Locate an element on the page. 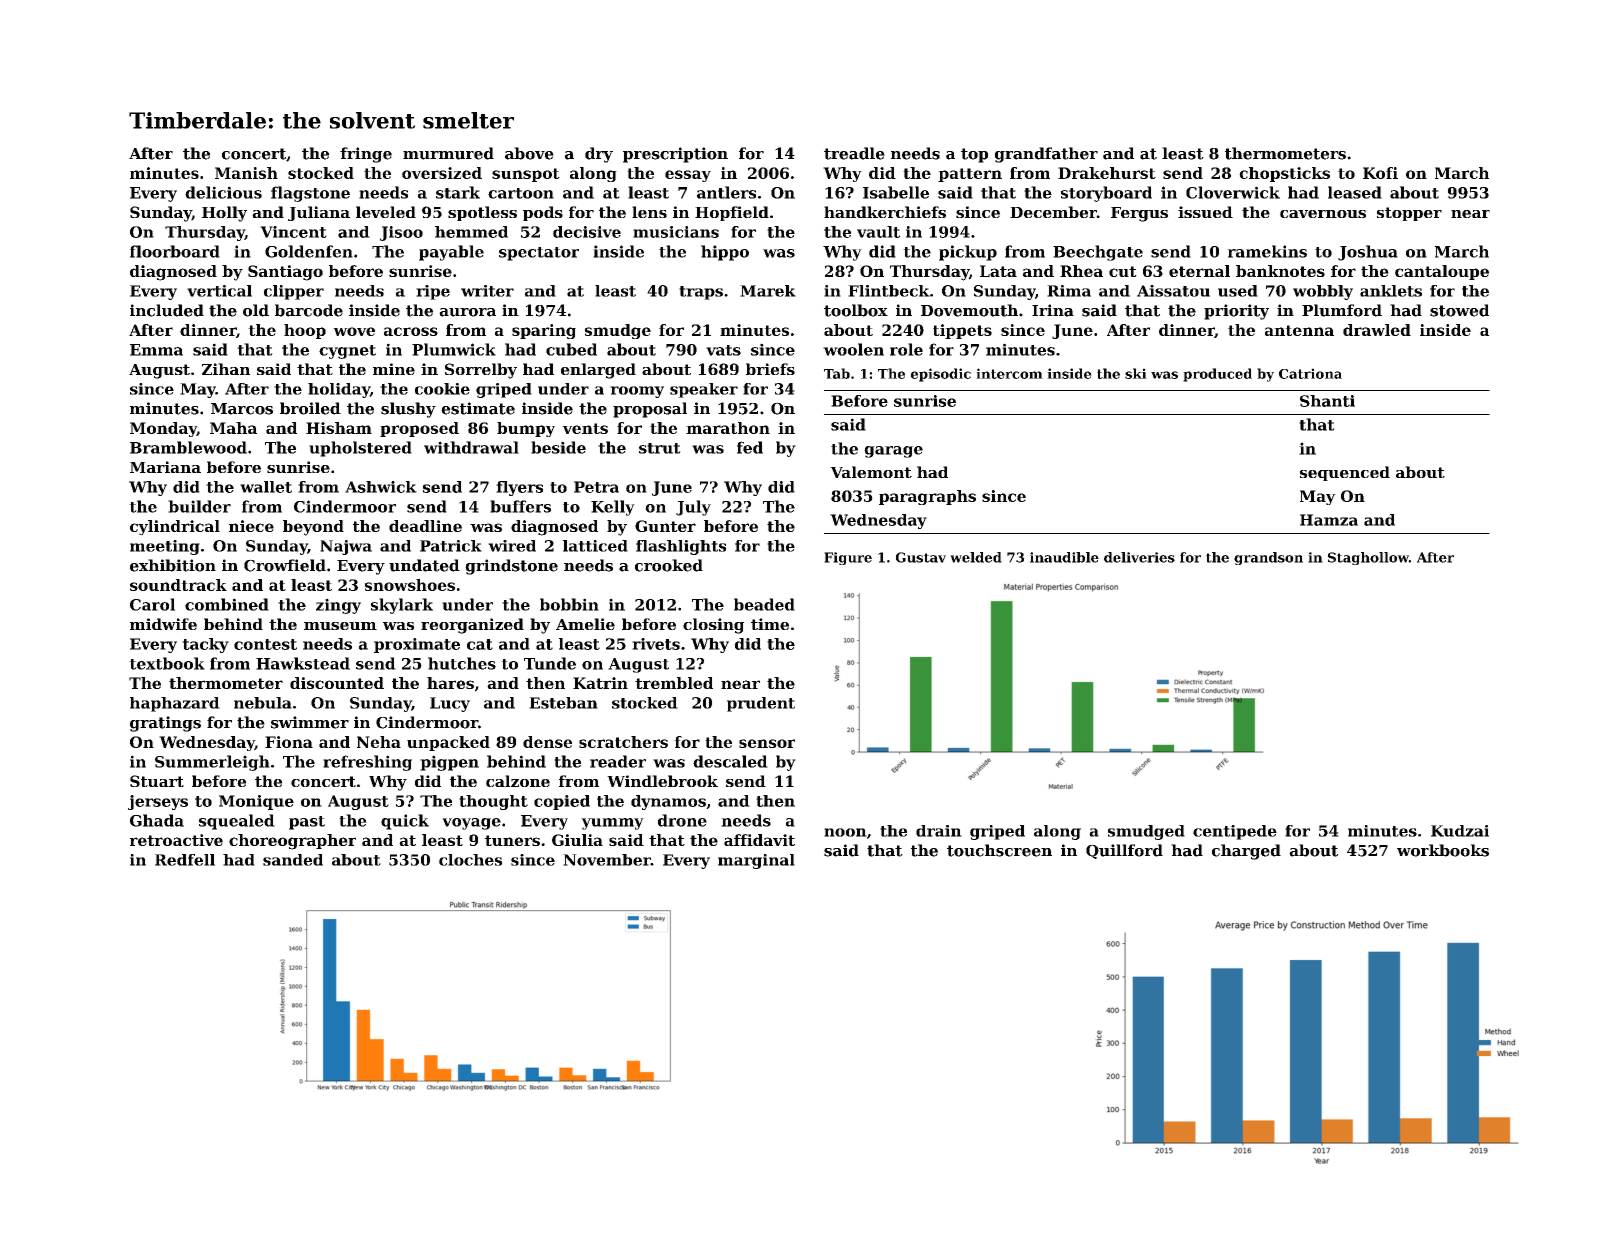  sanded is located at coordinates (293, 860).
